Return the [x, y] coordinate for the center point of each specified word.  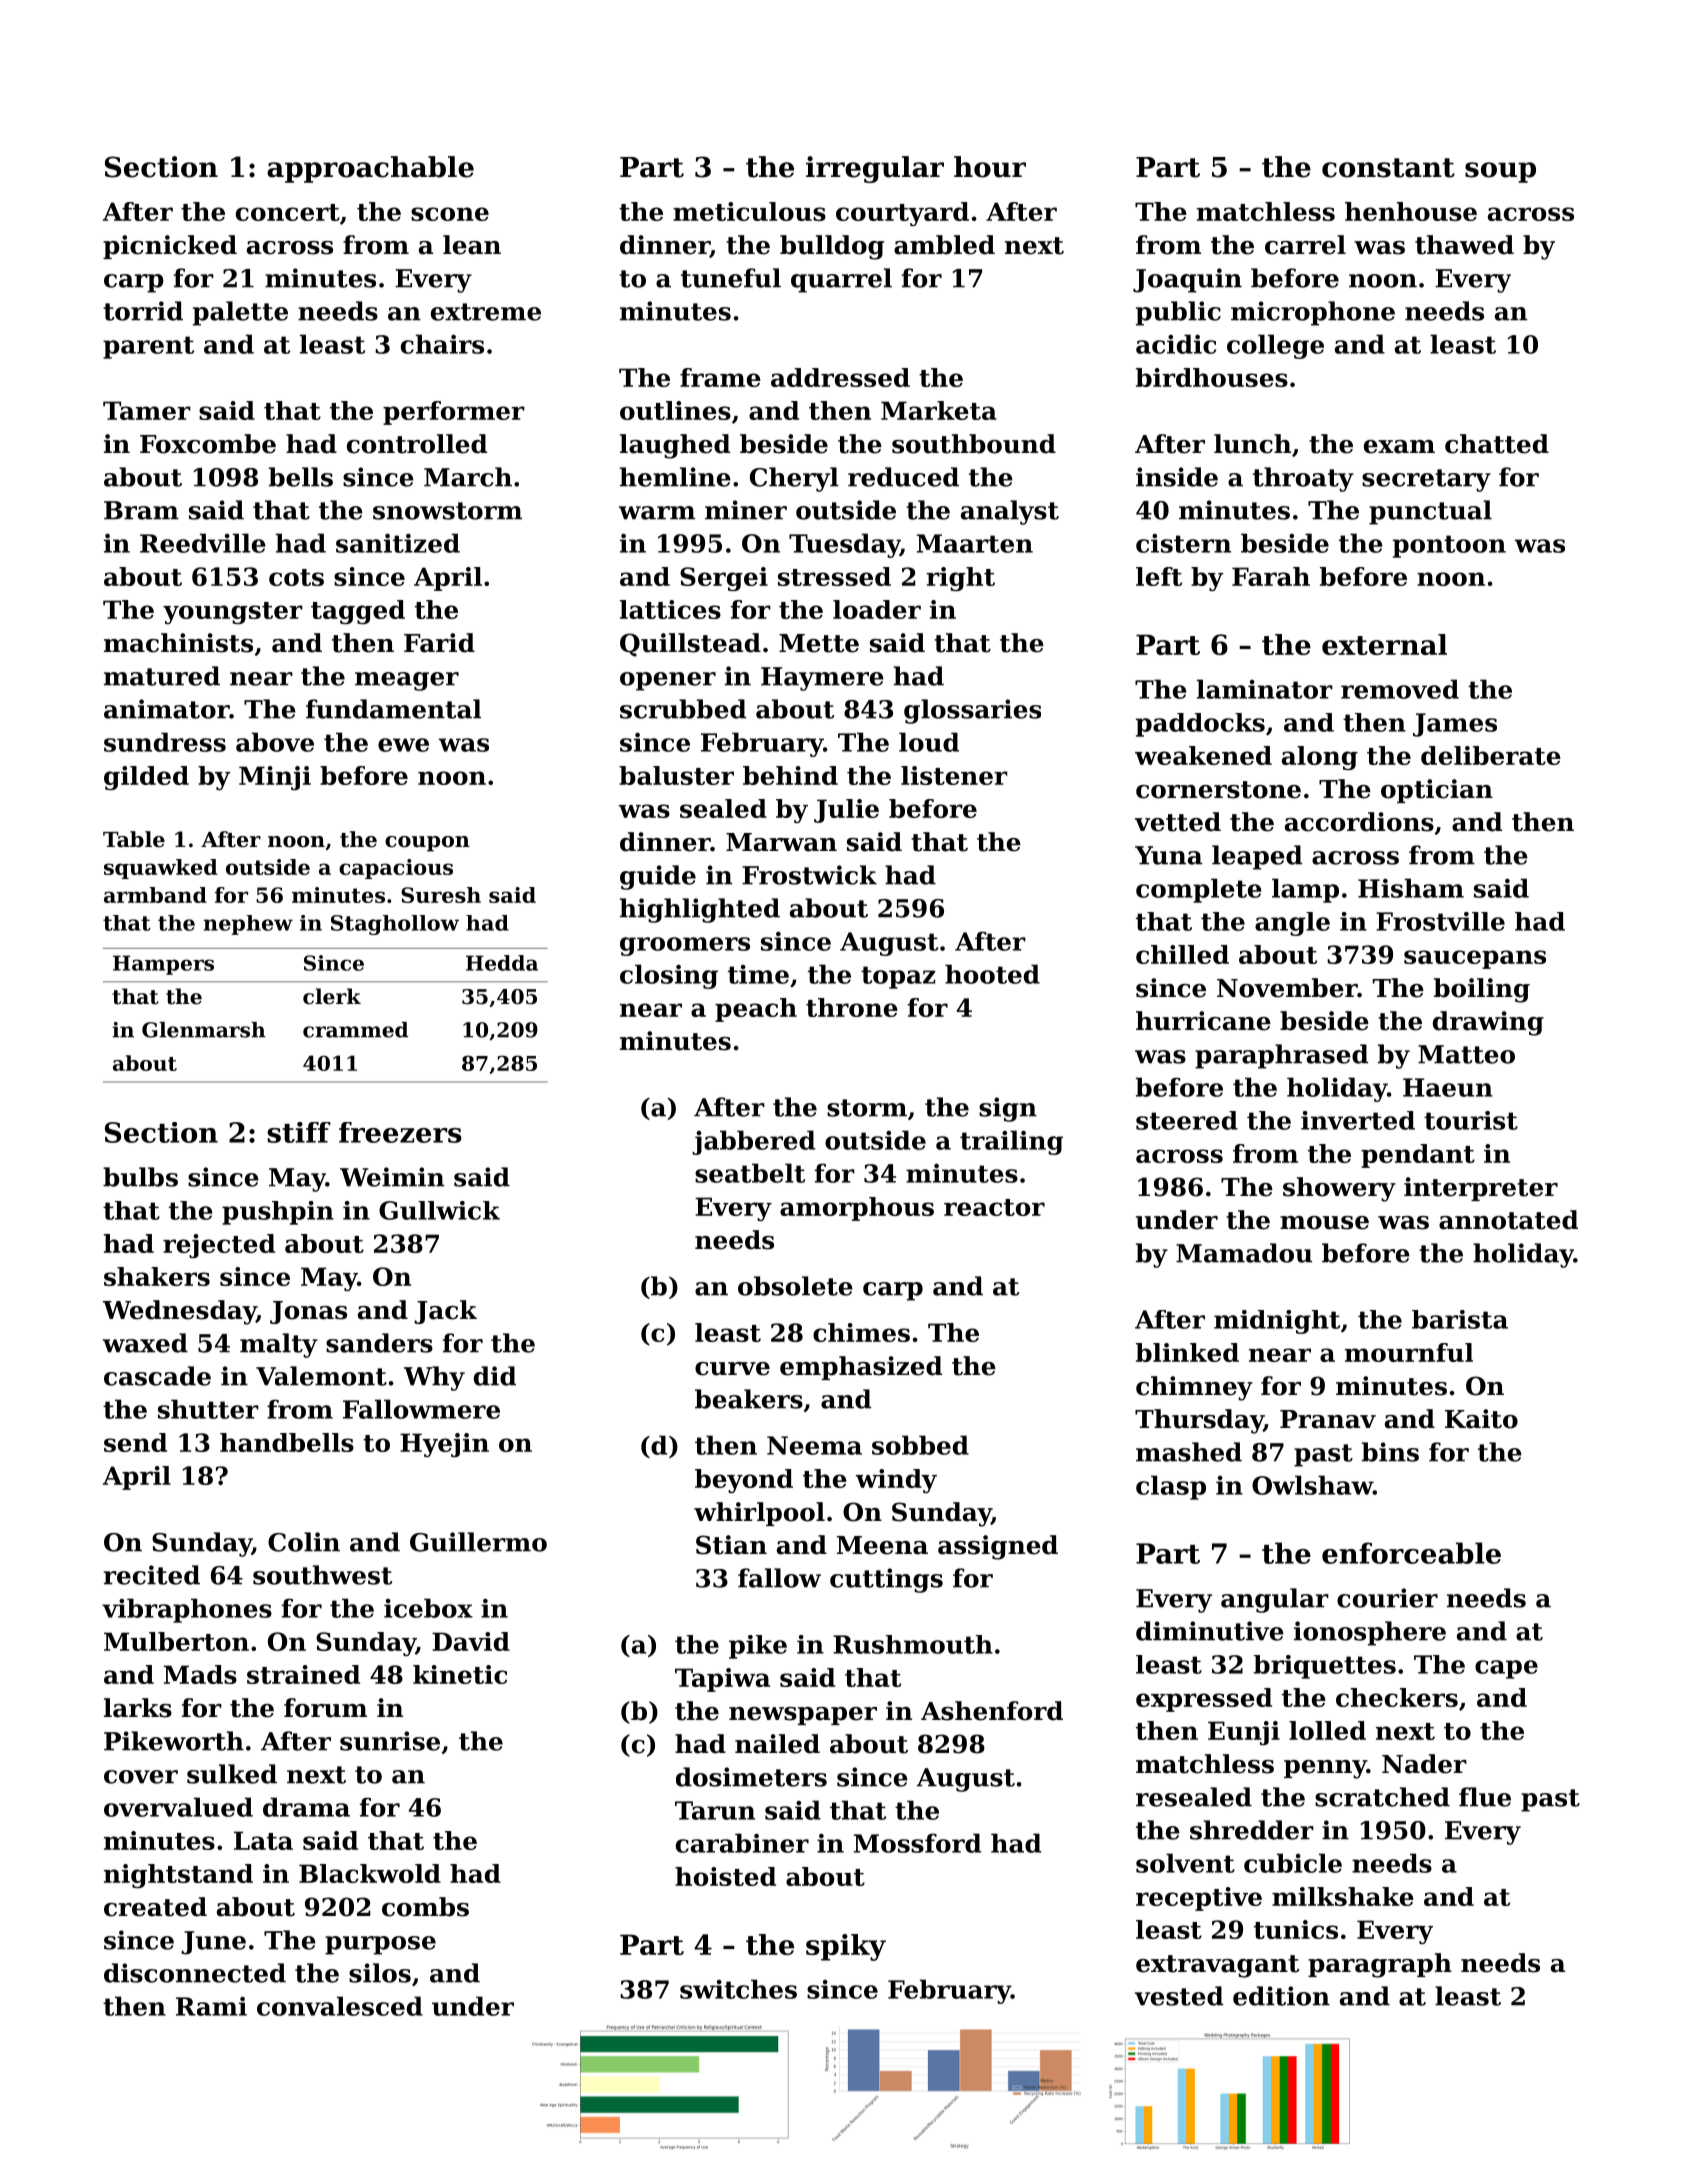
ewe [403, 745]
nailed [777, 1744]
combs [425, 1907]
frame [720, 377]
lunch [1252, 444]
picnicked [170, 247]
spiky [846, 1947]
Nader [1424, 1764]
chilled [1182, 954]
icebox [428, 1608]
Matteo [1466, 1054]
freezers [400, 1132]
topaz [898, 977]
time [758, 974]
